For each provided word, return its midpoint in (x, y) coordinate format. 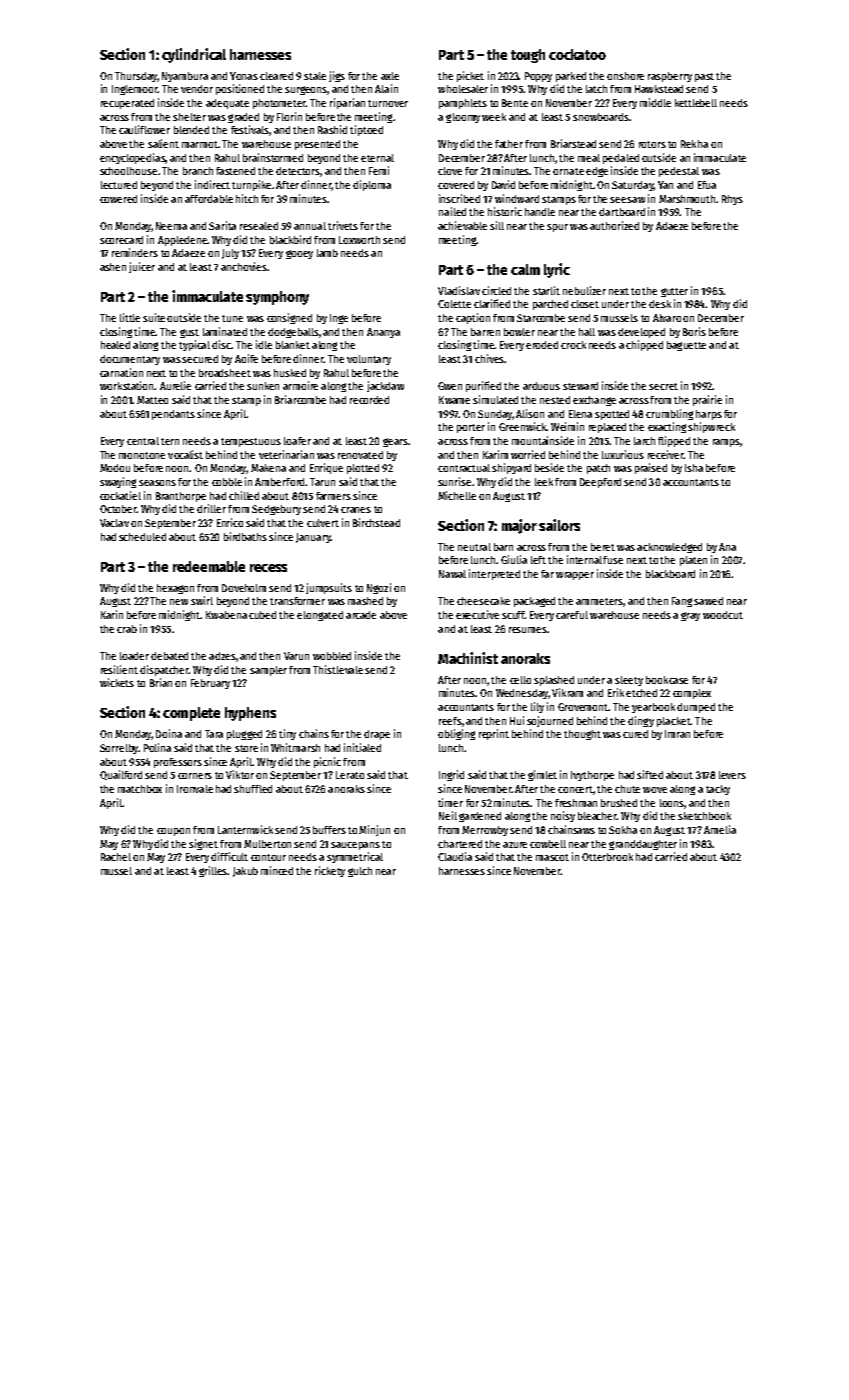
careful (572, 615)
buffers (329, 830)
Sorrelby (119, 749)
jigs (337, 76)
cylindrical (194, 55)
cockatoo (577, 54)
